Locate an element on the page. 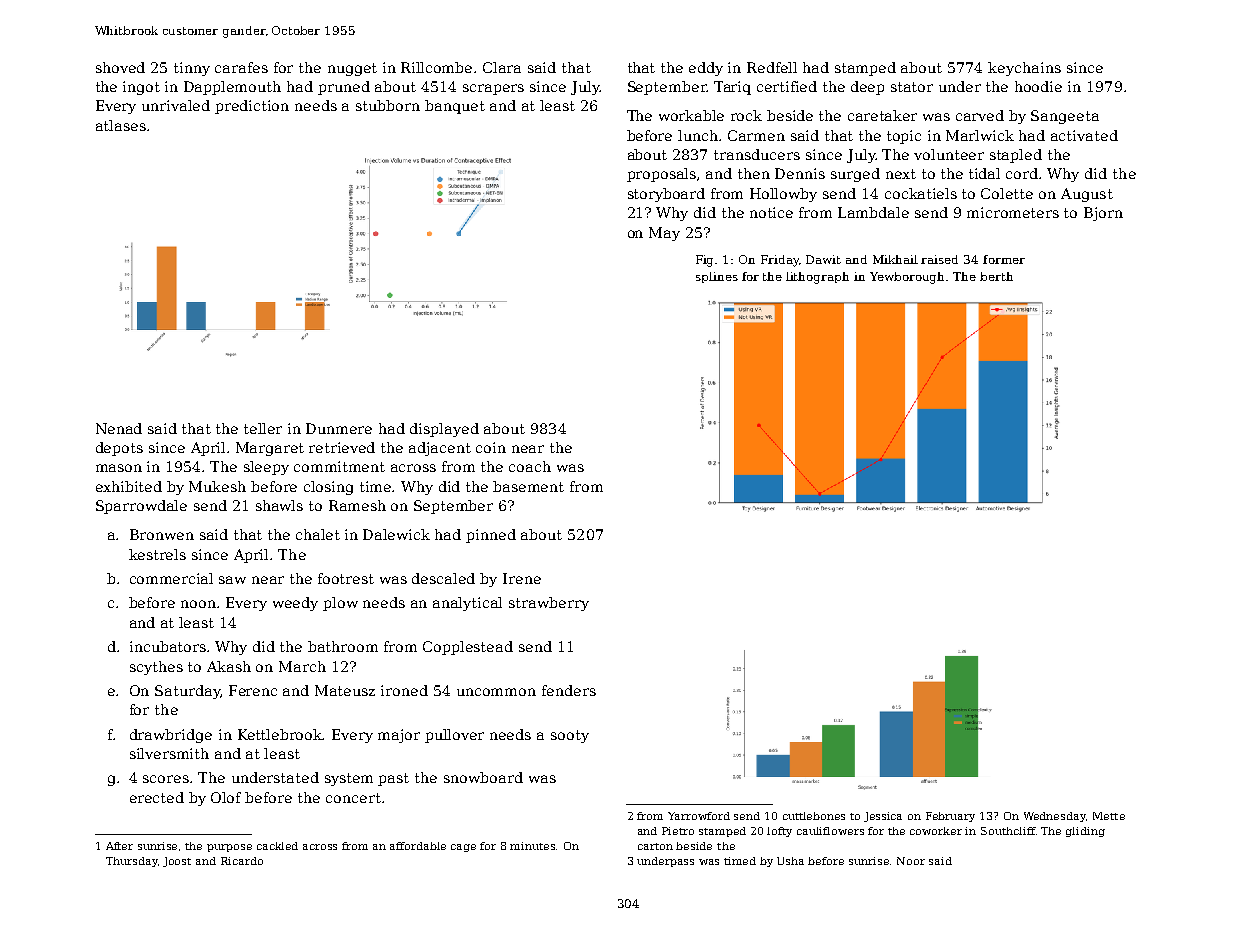  Ricardo is located at coordinates (242, 861).
